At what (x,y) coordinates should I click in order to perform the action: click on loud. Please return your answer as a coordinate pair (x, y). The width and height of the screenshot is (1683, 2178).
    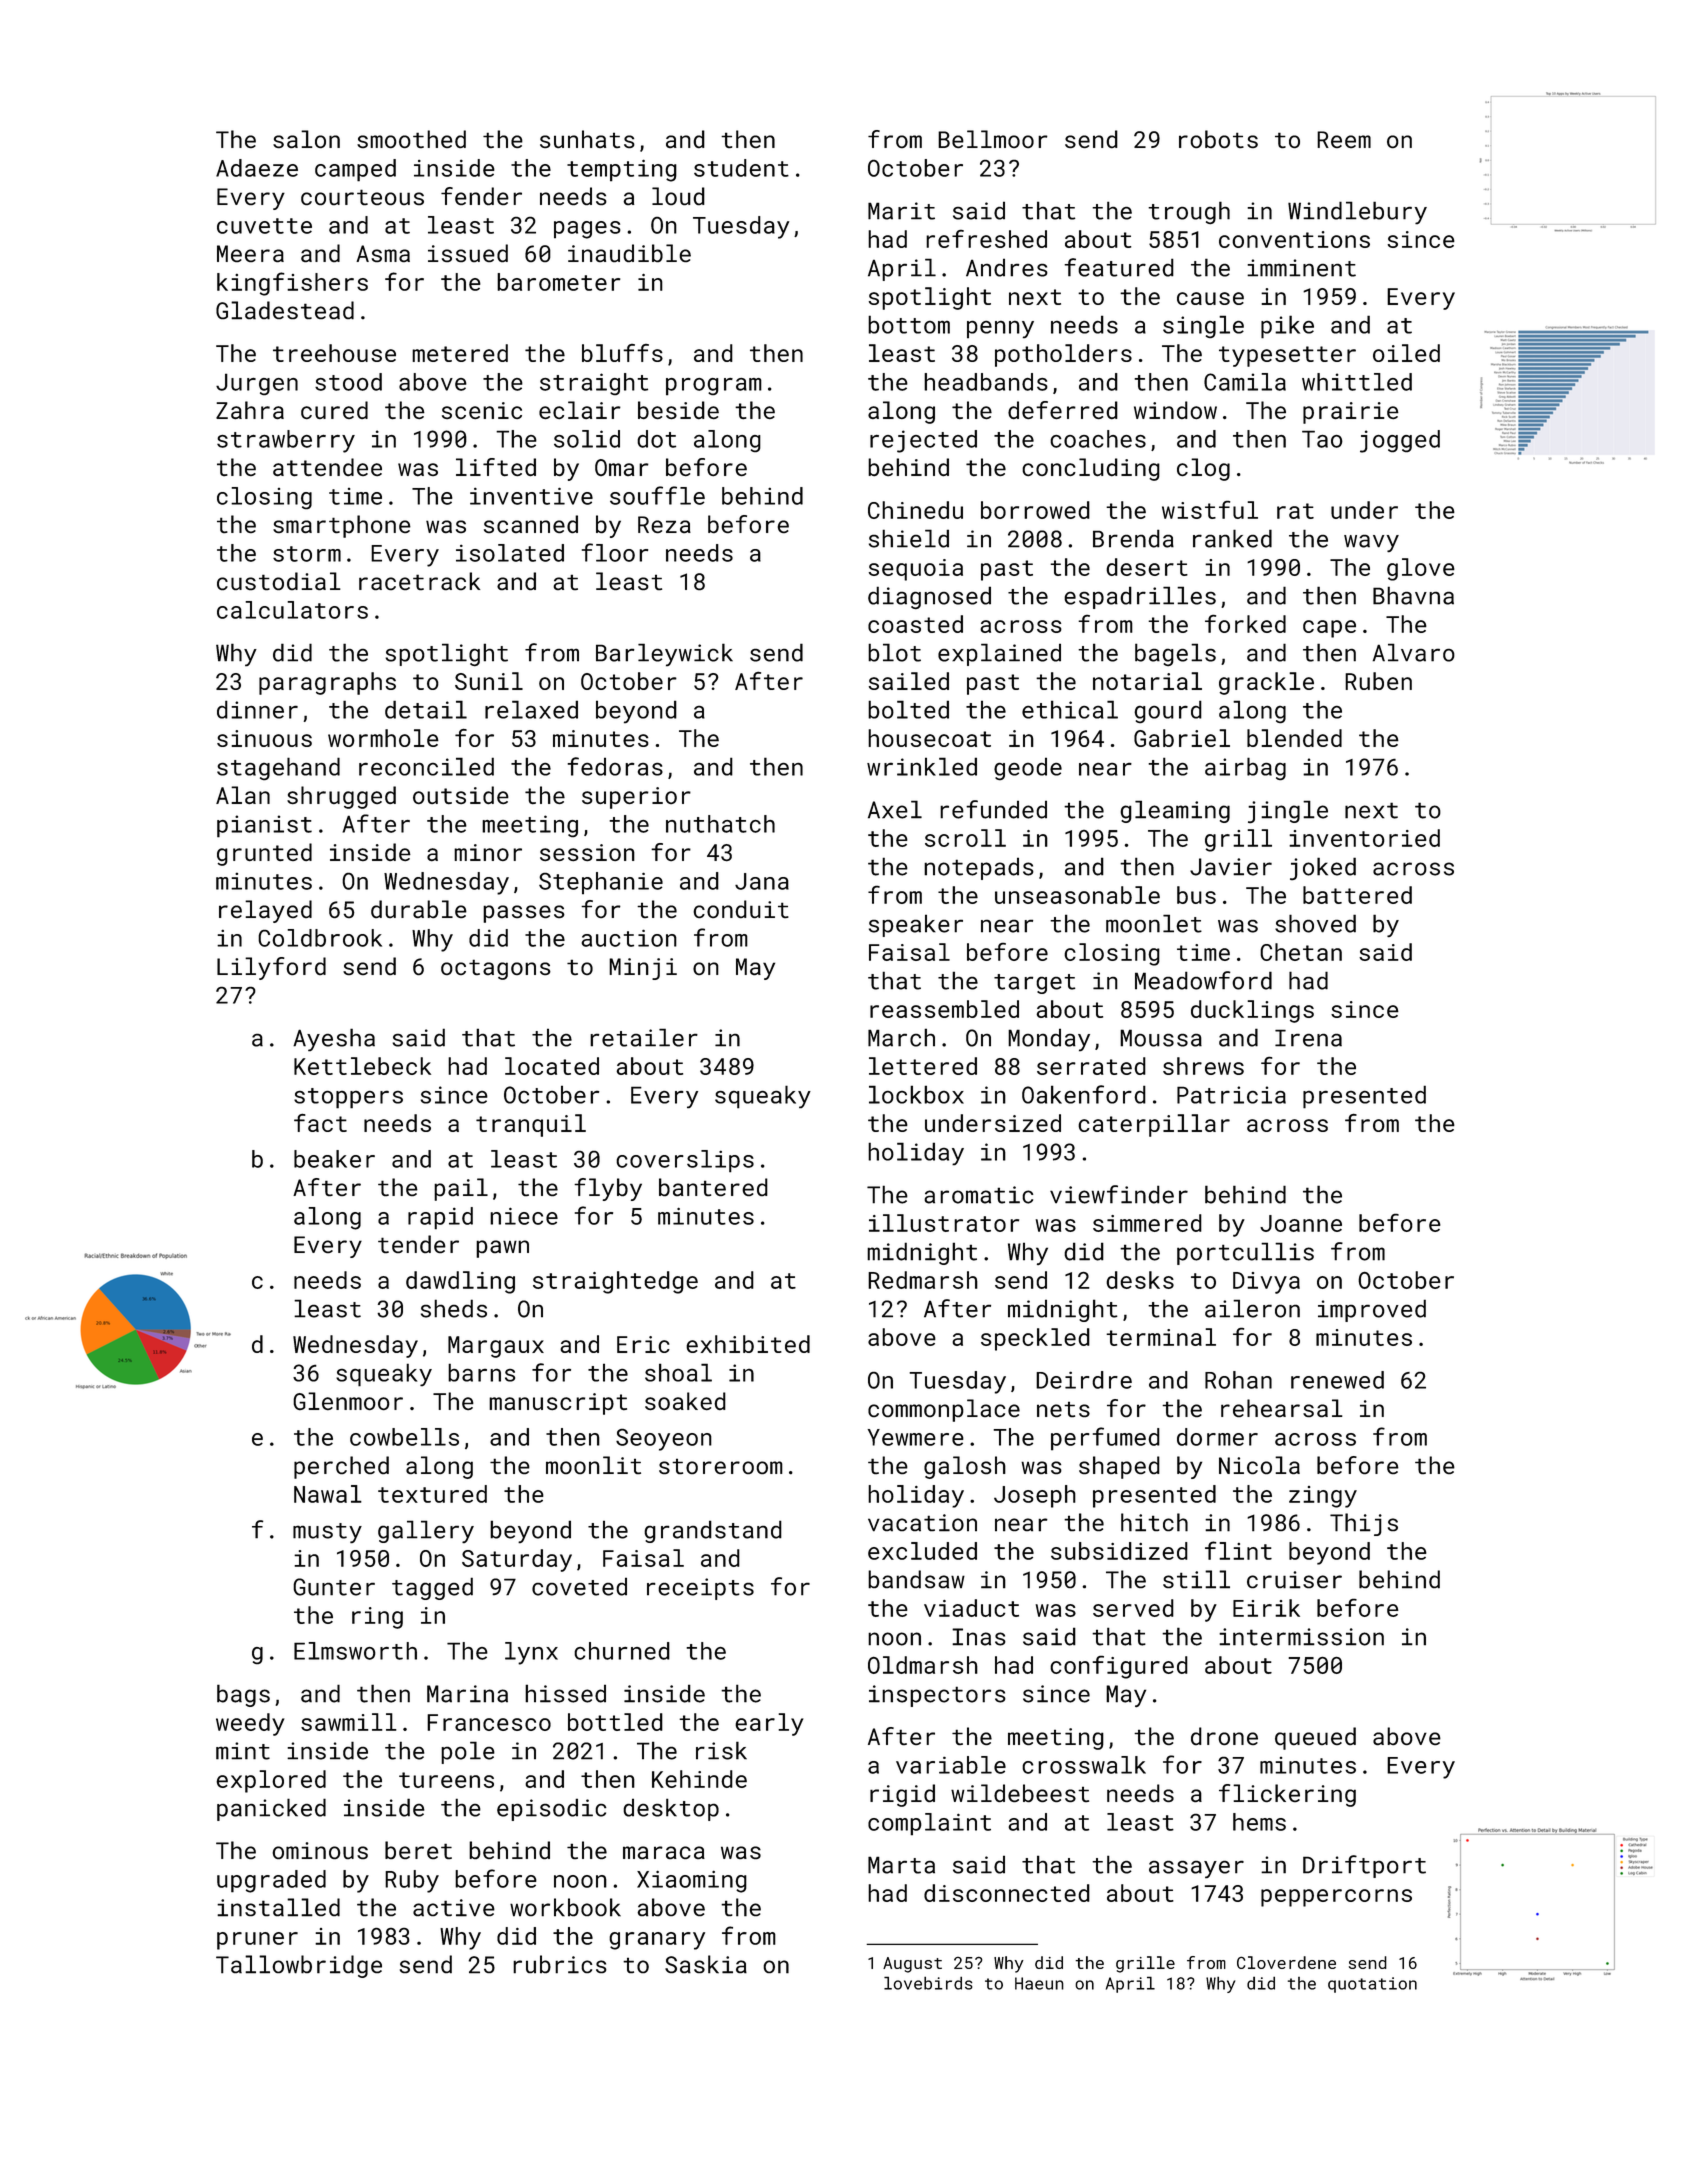
    Looking at the image, I should click on (678, 196).
